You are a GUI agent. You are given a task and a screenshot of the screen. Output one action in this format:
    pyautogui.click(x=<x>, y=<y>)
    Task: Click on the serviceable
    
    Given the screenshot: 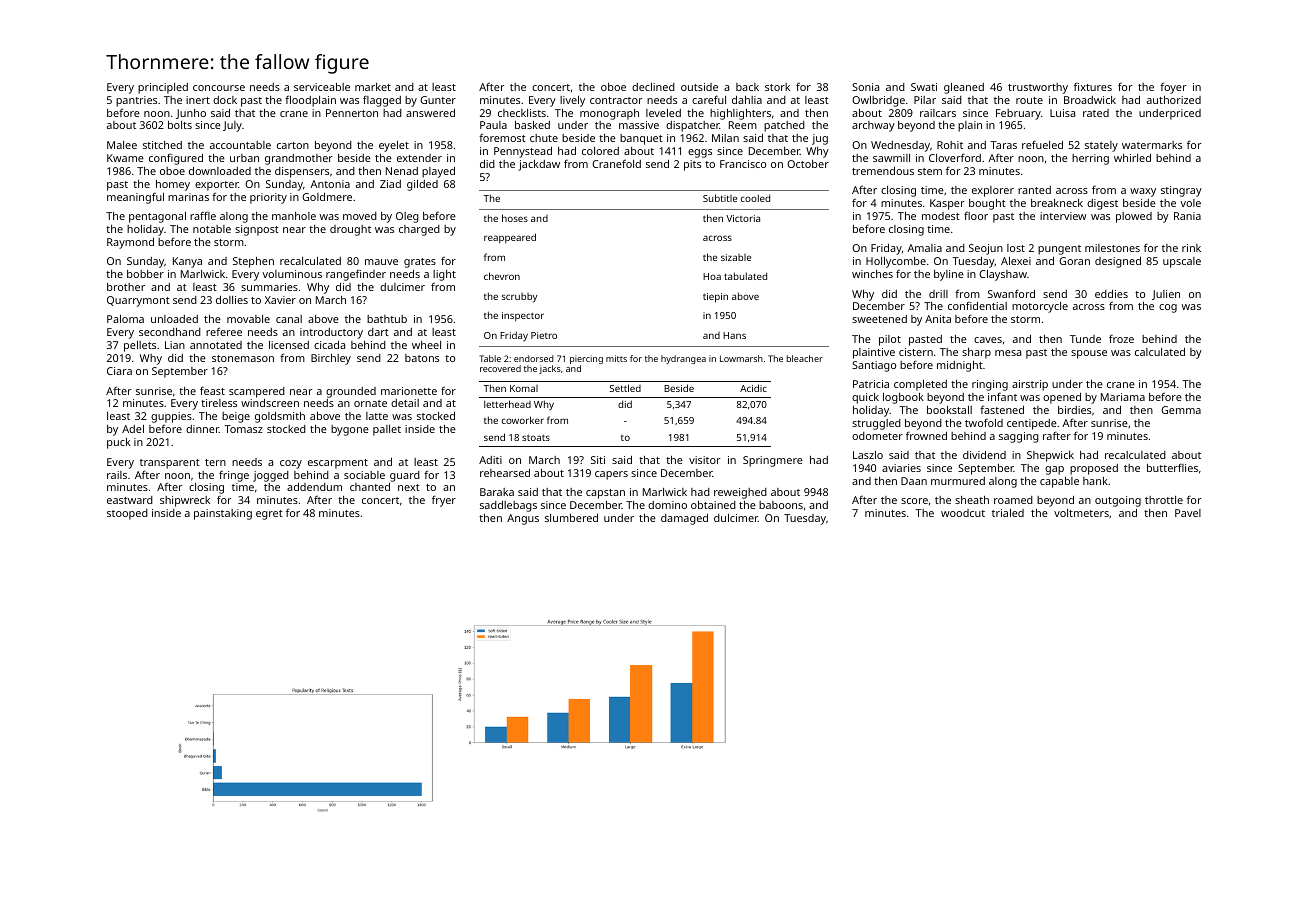 What is the action you would take?
    pyautogui.click(x=322, y=87)
